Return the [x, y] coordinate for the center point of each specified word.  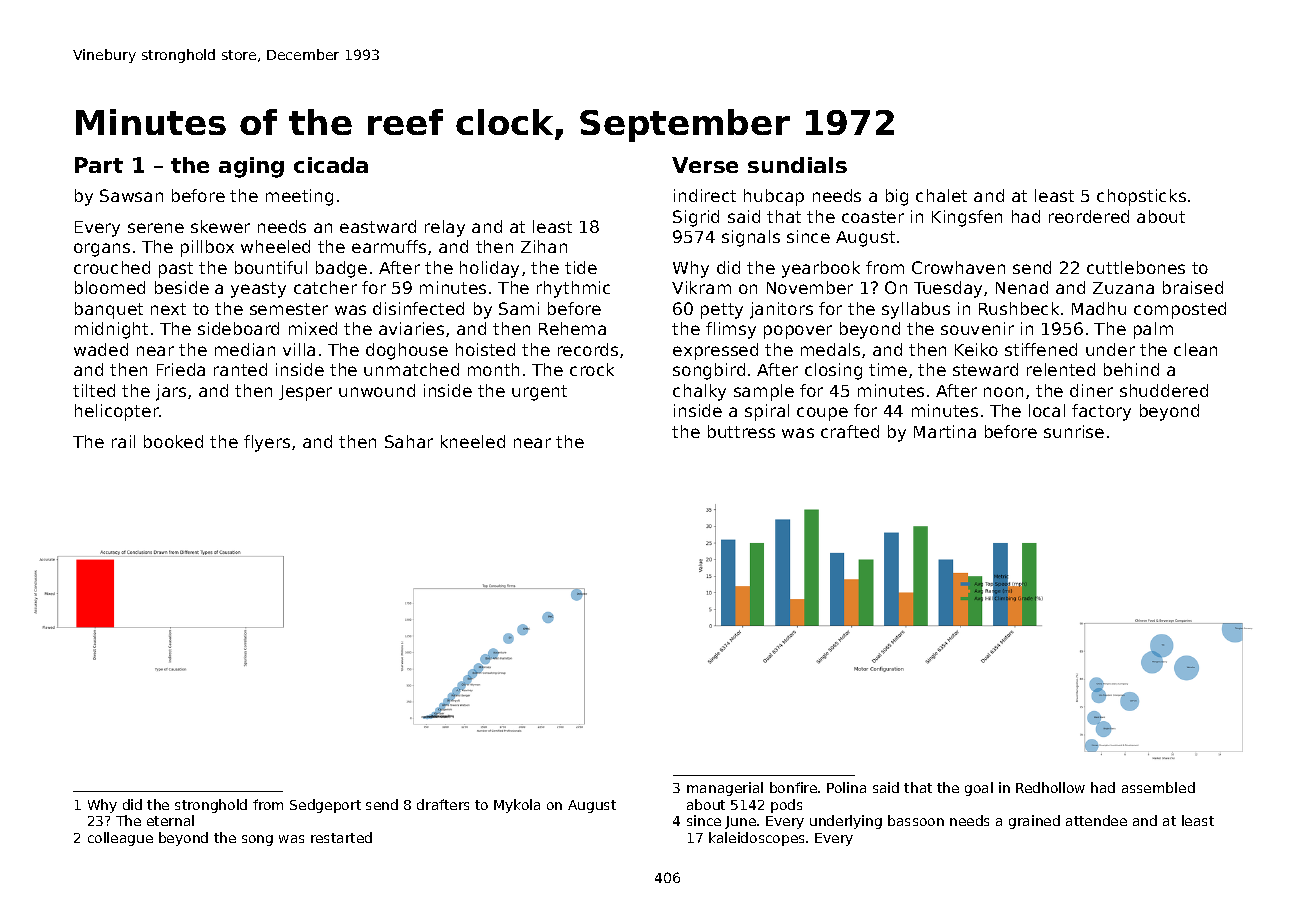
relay [445, 228]
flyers [267, 443]
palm [1153, 330]
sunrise [1074, 431]
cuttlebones [1136, 267]
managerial [725, 789]
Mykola [517, 806]
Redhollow [1050, 787]
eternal [170, 820]
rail [123, 441]
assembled [1158, 787]
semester [289, 309]
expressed [715, 351]
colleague [120, 839]
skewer [220, 226]
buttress [741, 431]
